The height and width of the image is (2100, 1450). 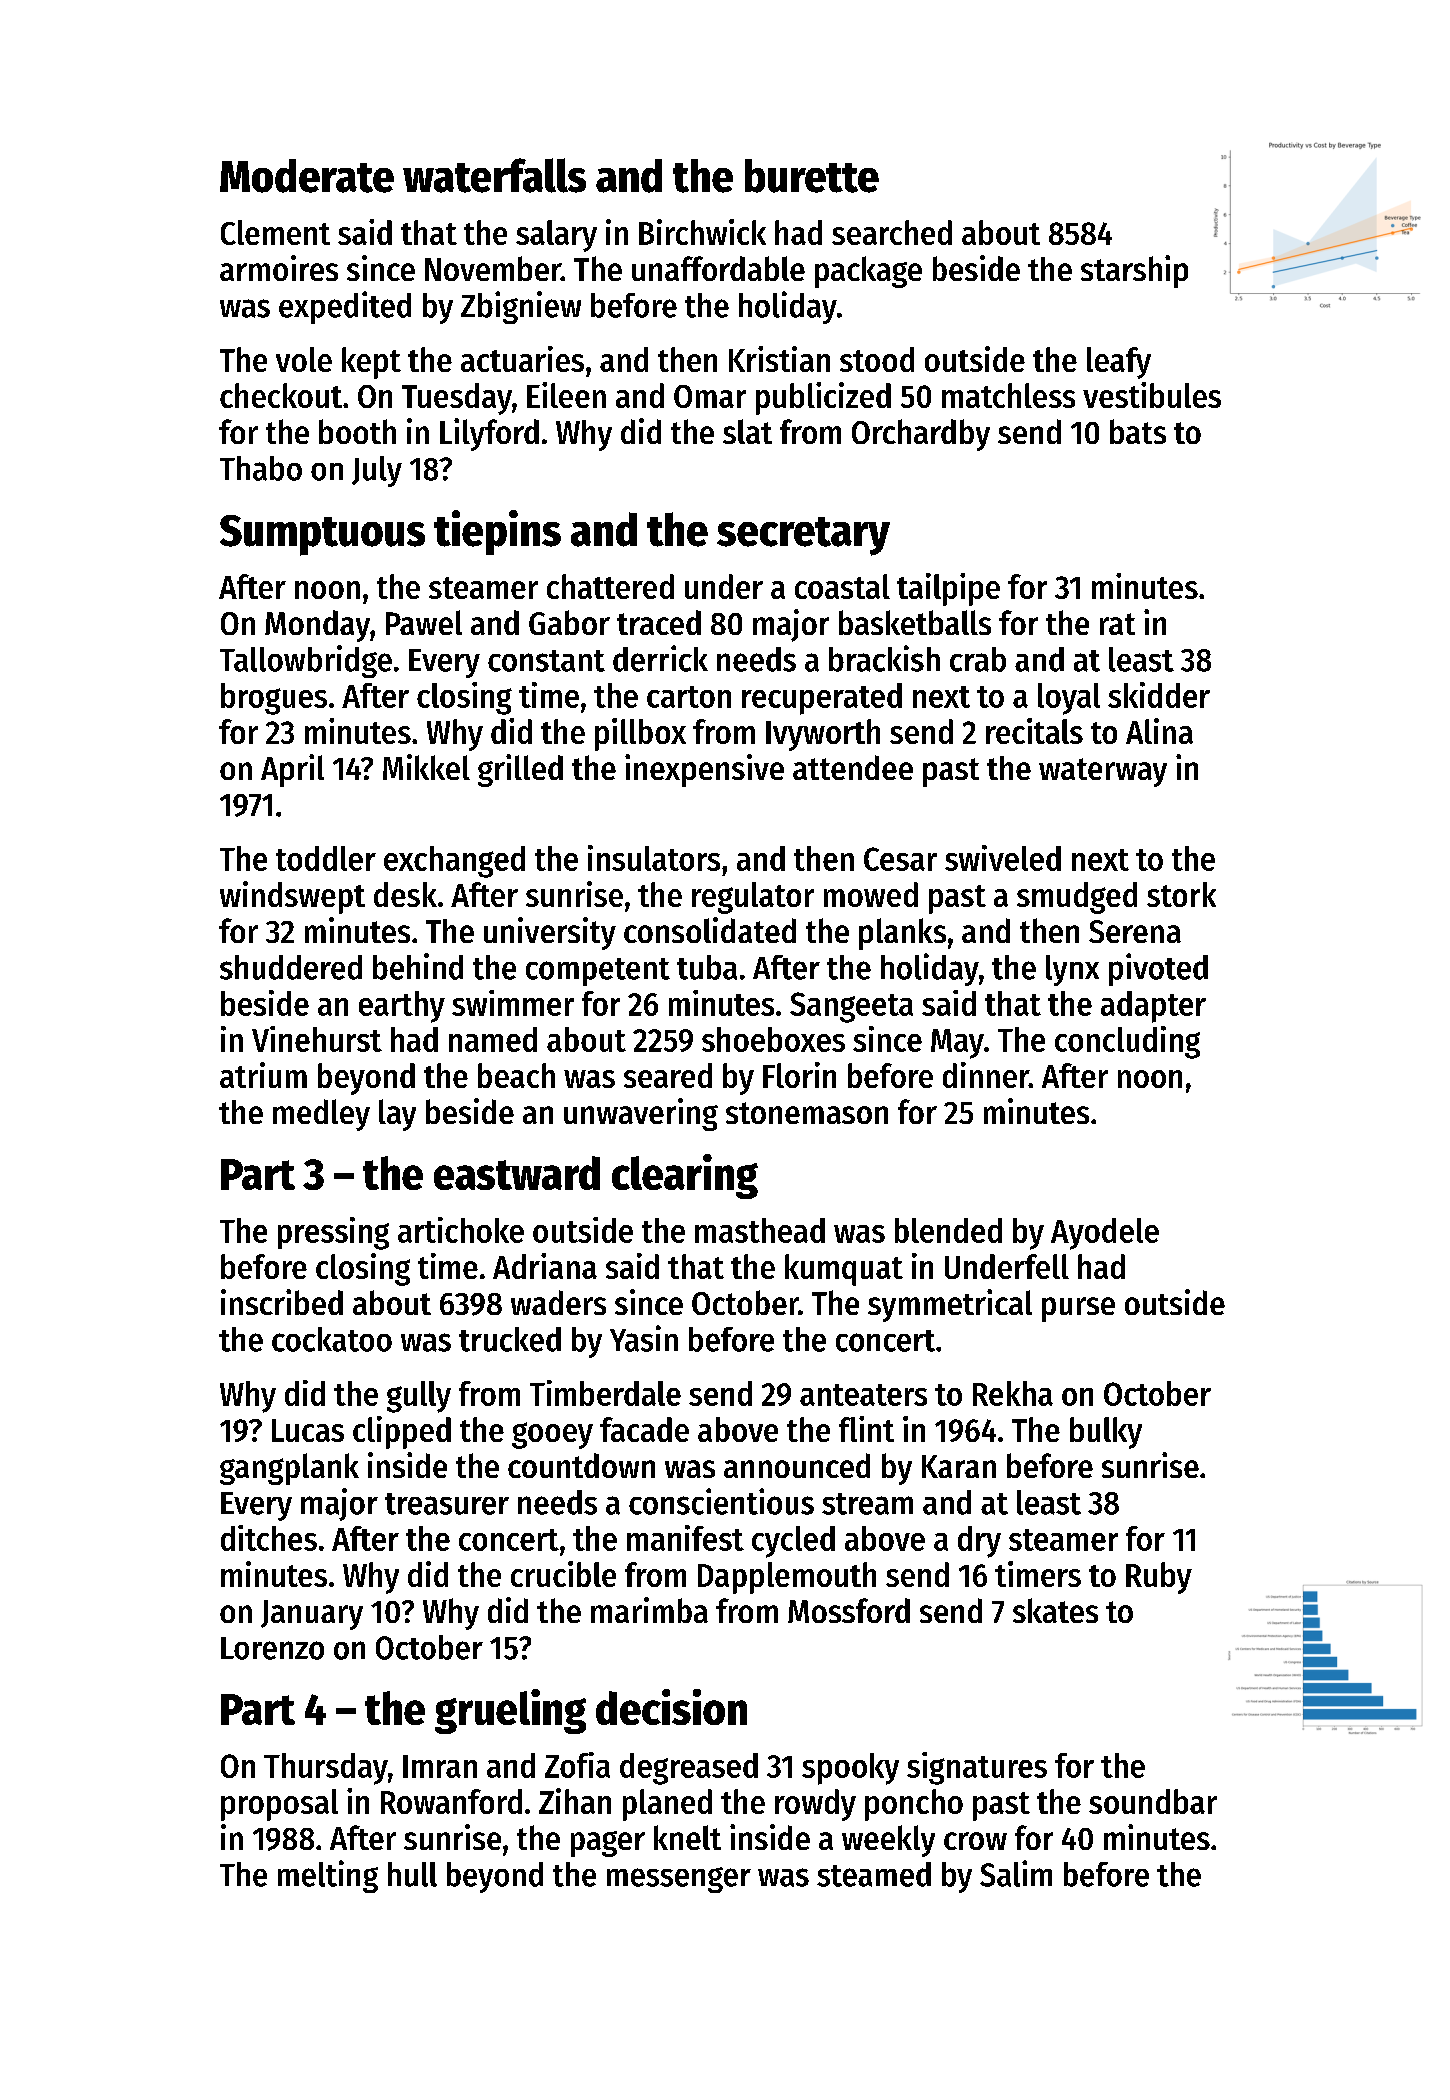 I want to click on conscientious, so click(x=721, y=1501).
